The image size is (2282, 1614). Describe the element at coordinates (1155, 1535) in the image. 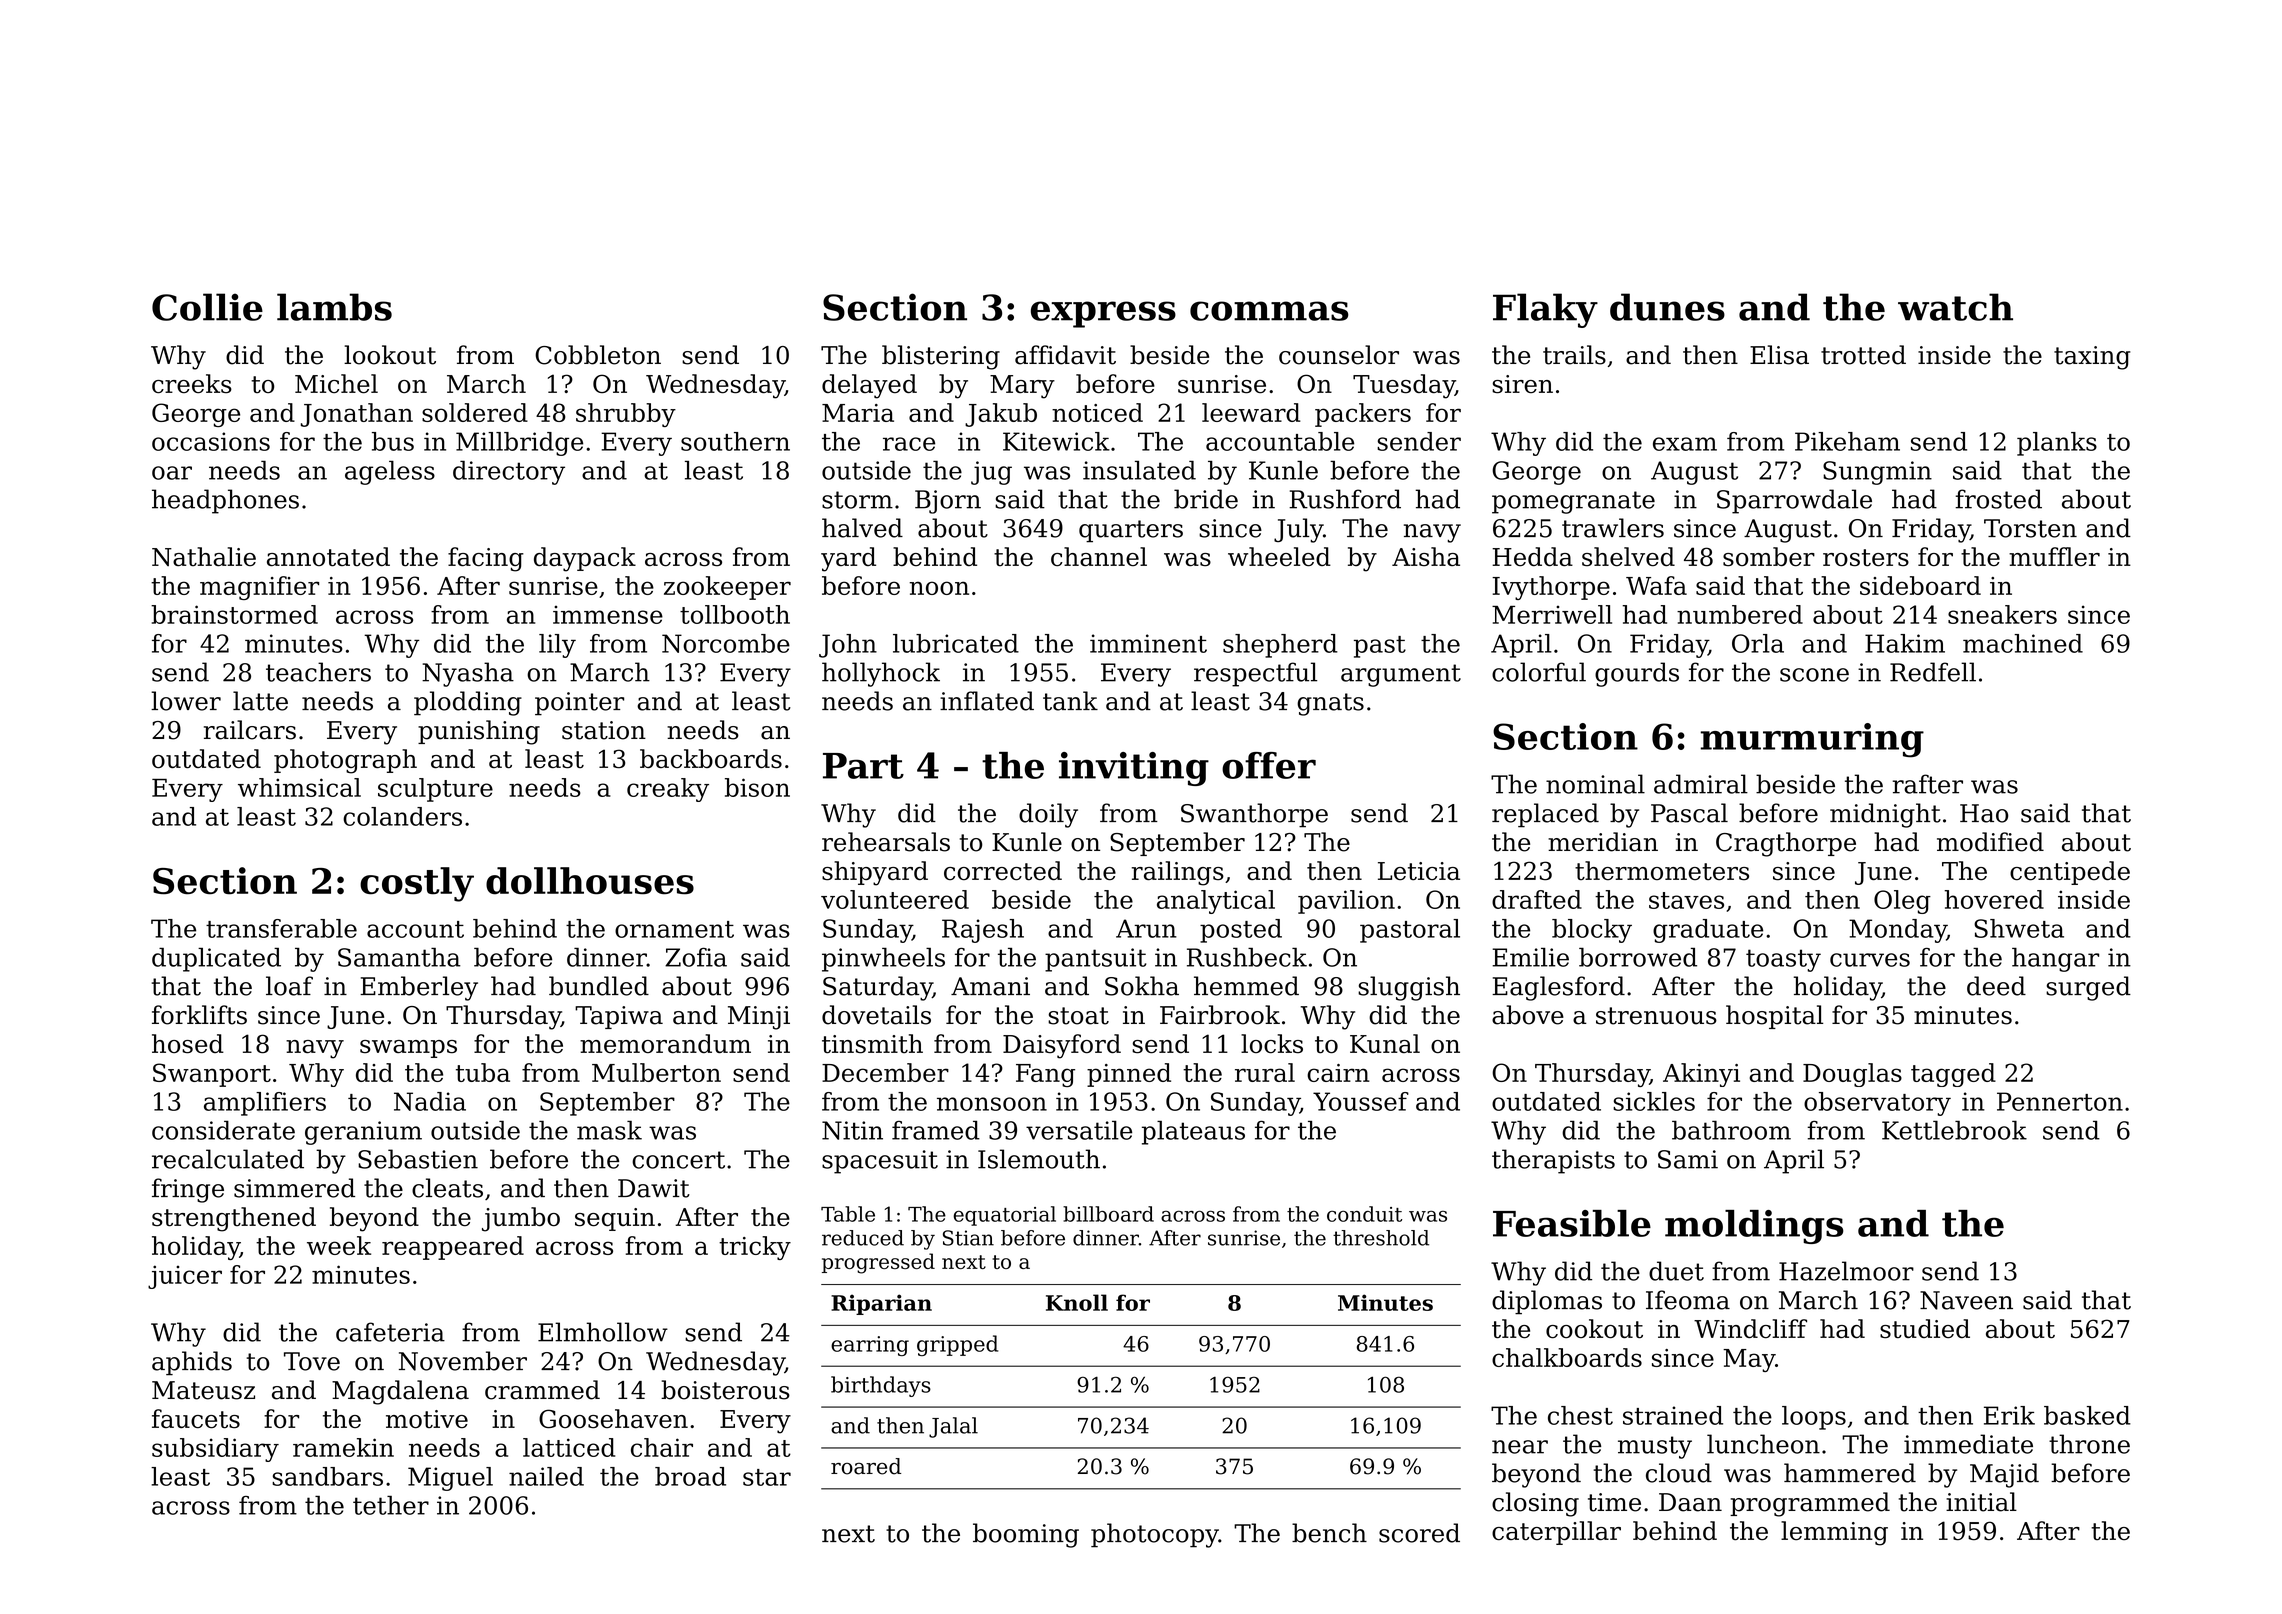

I see `photocopy` at that location.
